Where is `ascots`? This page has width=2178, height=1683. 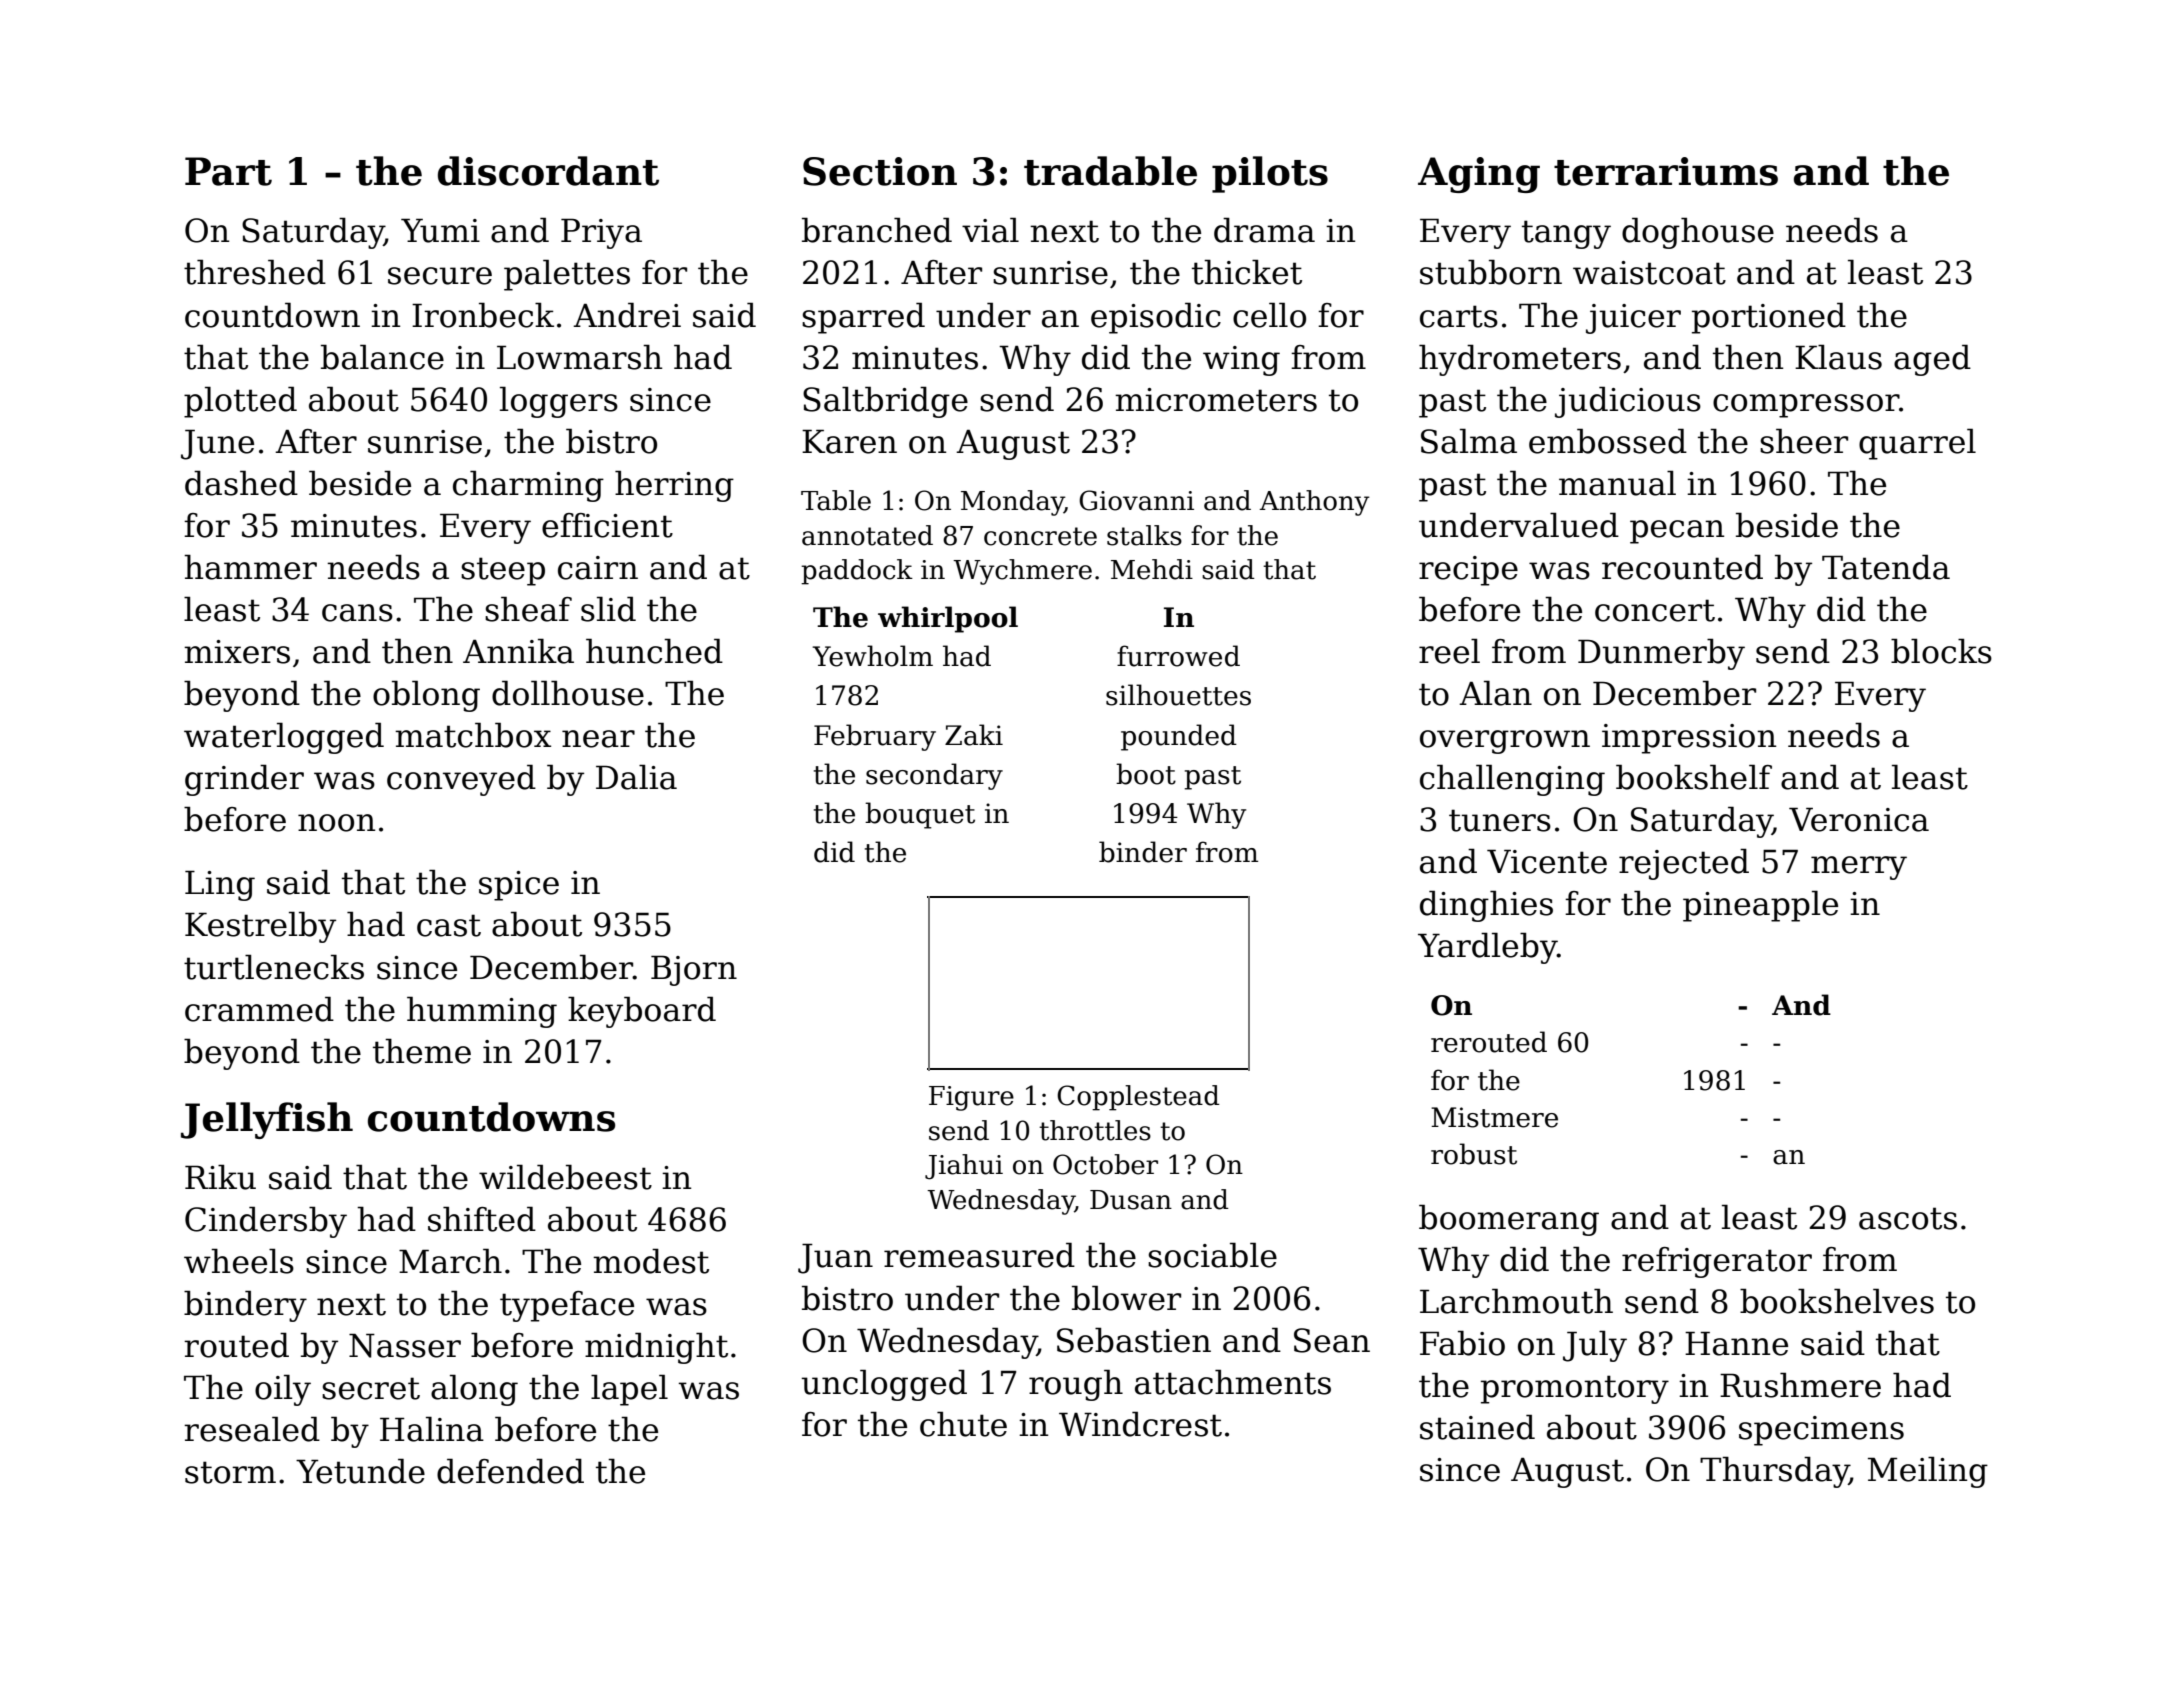 ascots is located at coordinates (1908, 1218).
